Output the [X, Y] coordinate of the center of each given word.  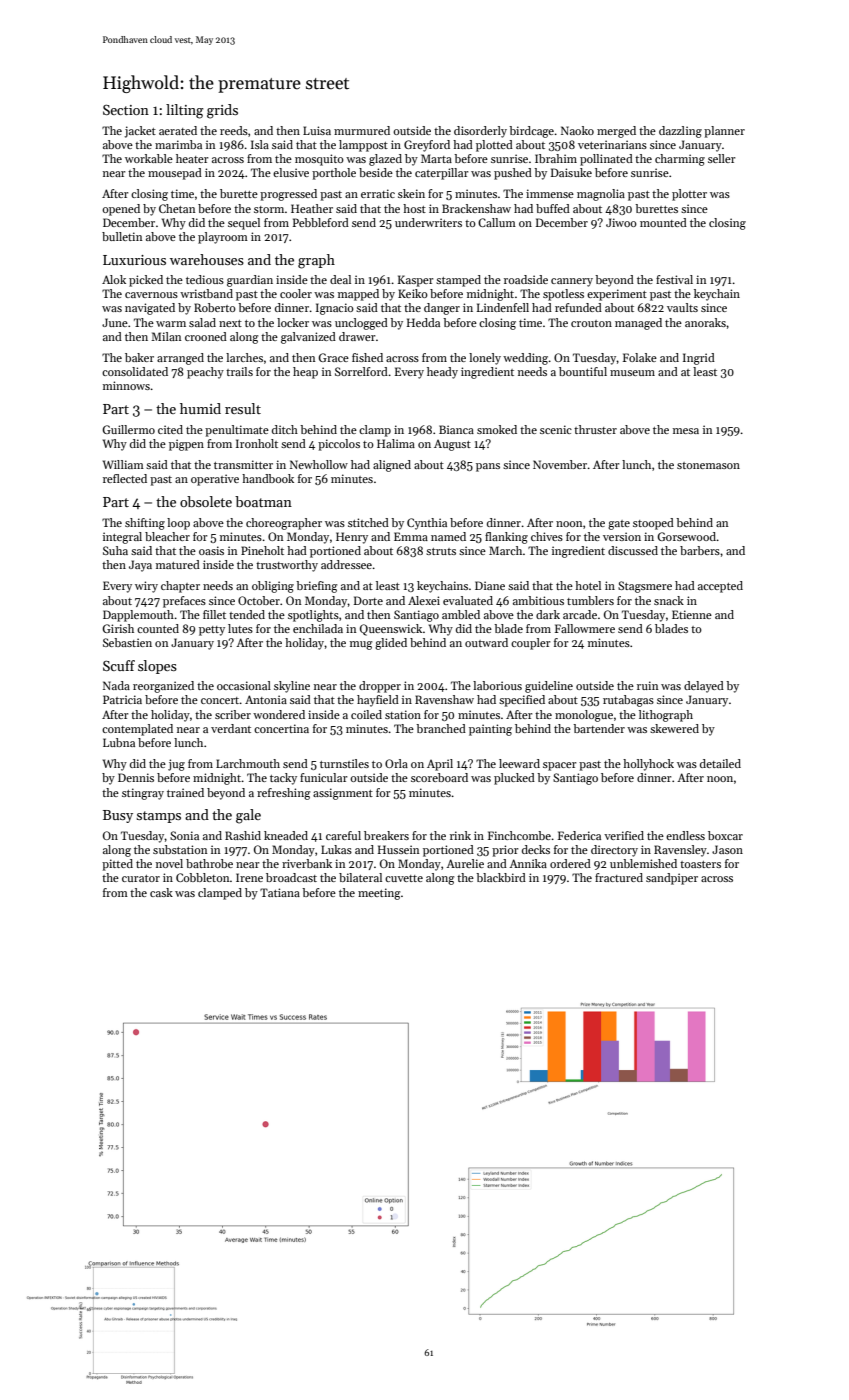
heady [442, 373]
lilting [185, 111]
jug [176, 765]
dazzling [680, 132]
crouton [591, 323]
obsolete [206, 501]
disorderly [480, 132]
